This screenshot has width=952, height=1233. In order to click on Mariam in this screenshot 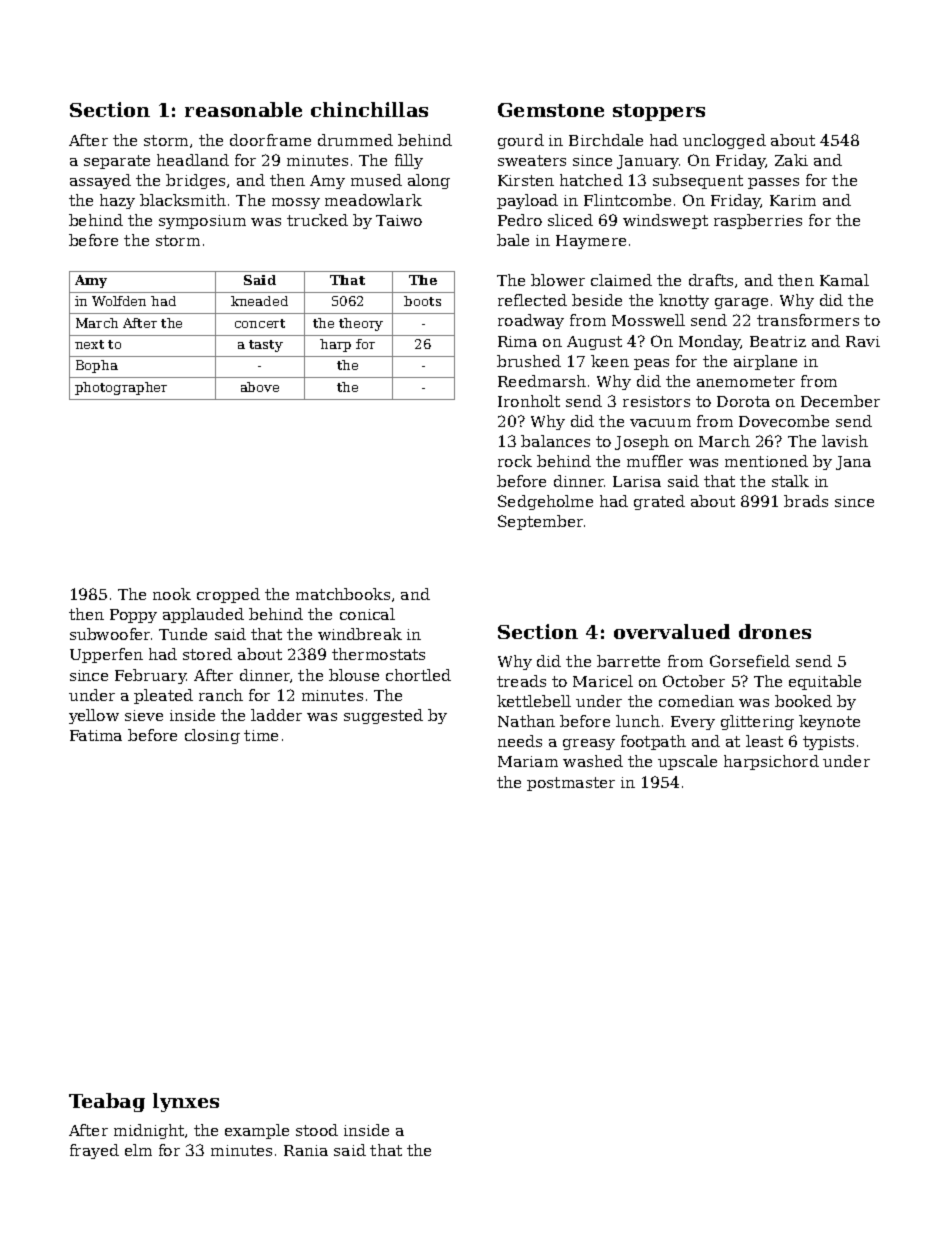, I will do `click(528, 761)`.
